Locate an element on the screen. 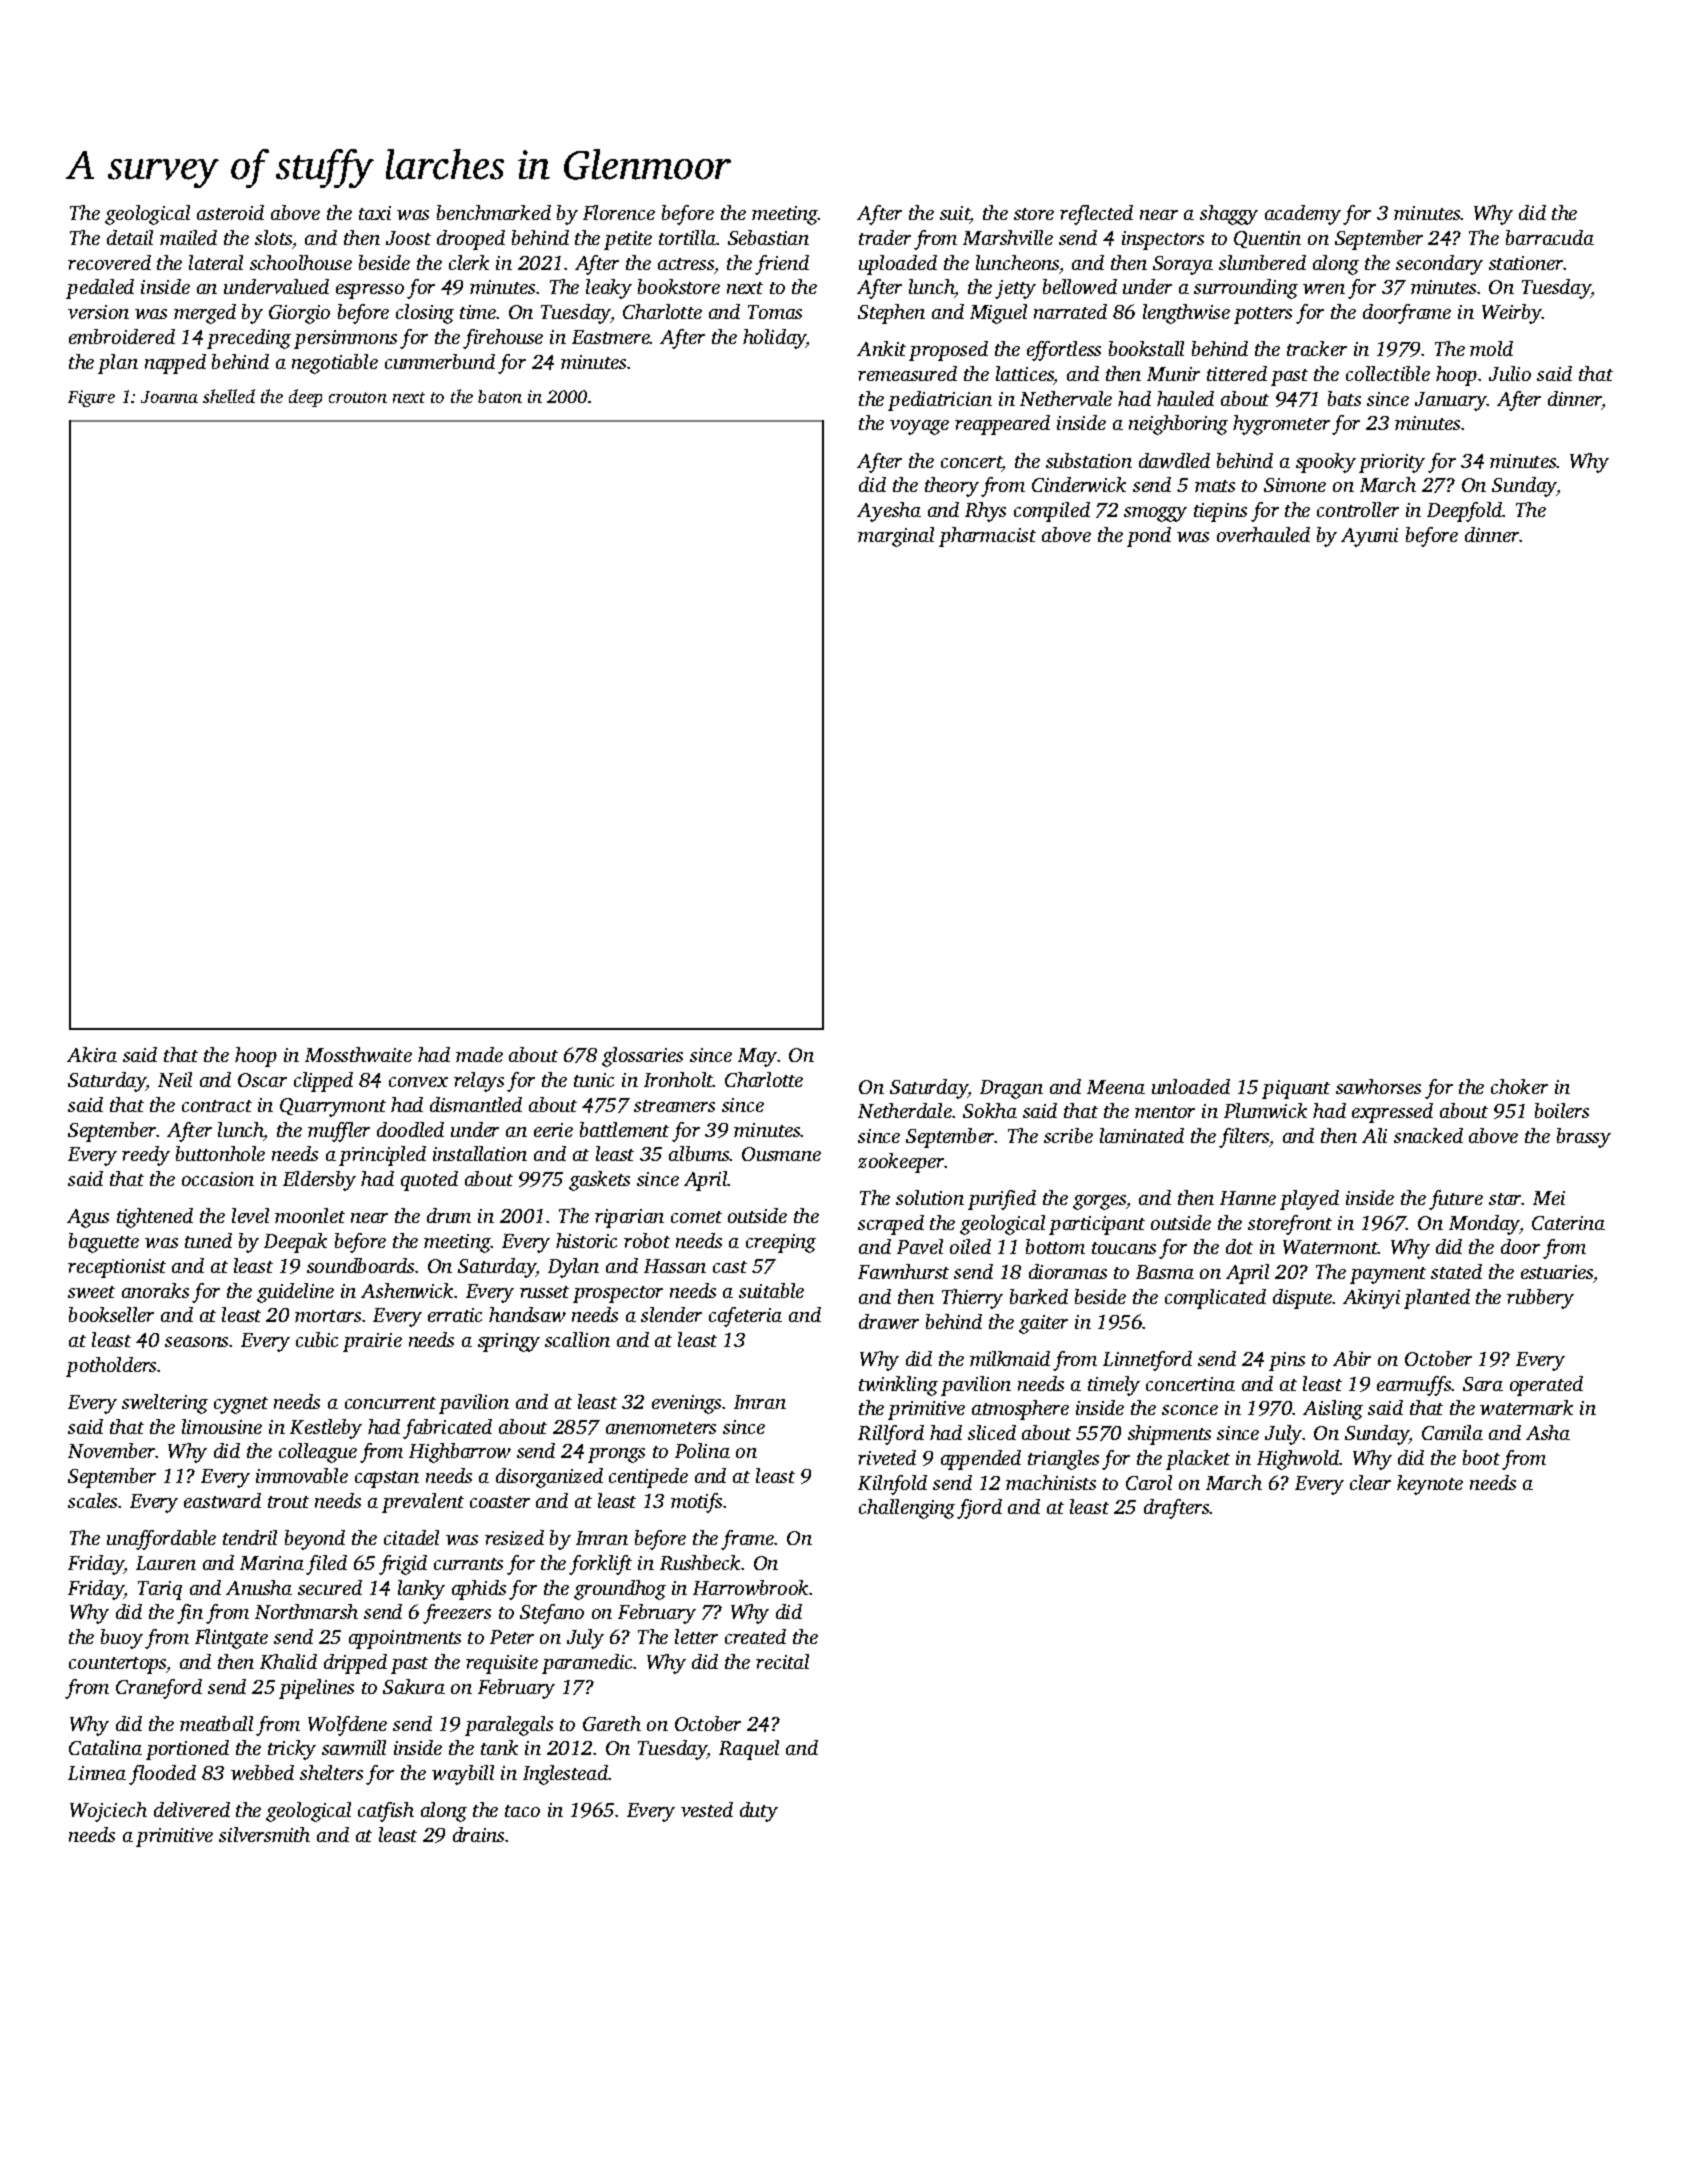  Akira is located at coordinates (92, 1054).
